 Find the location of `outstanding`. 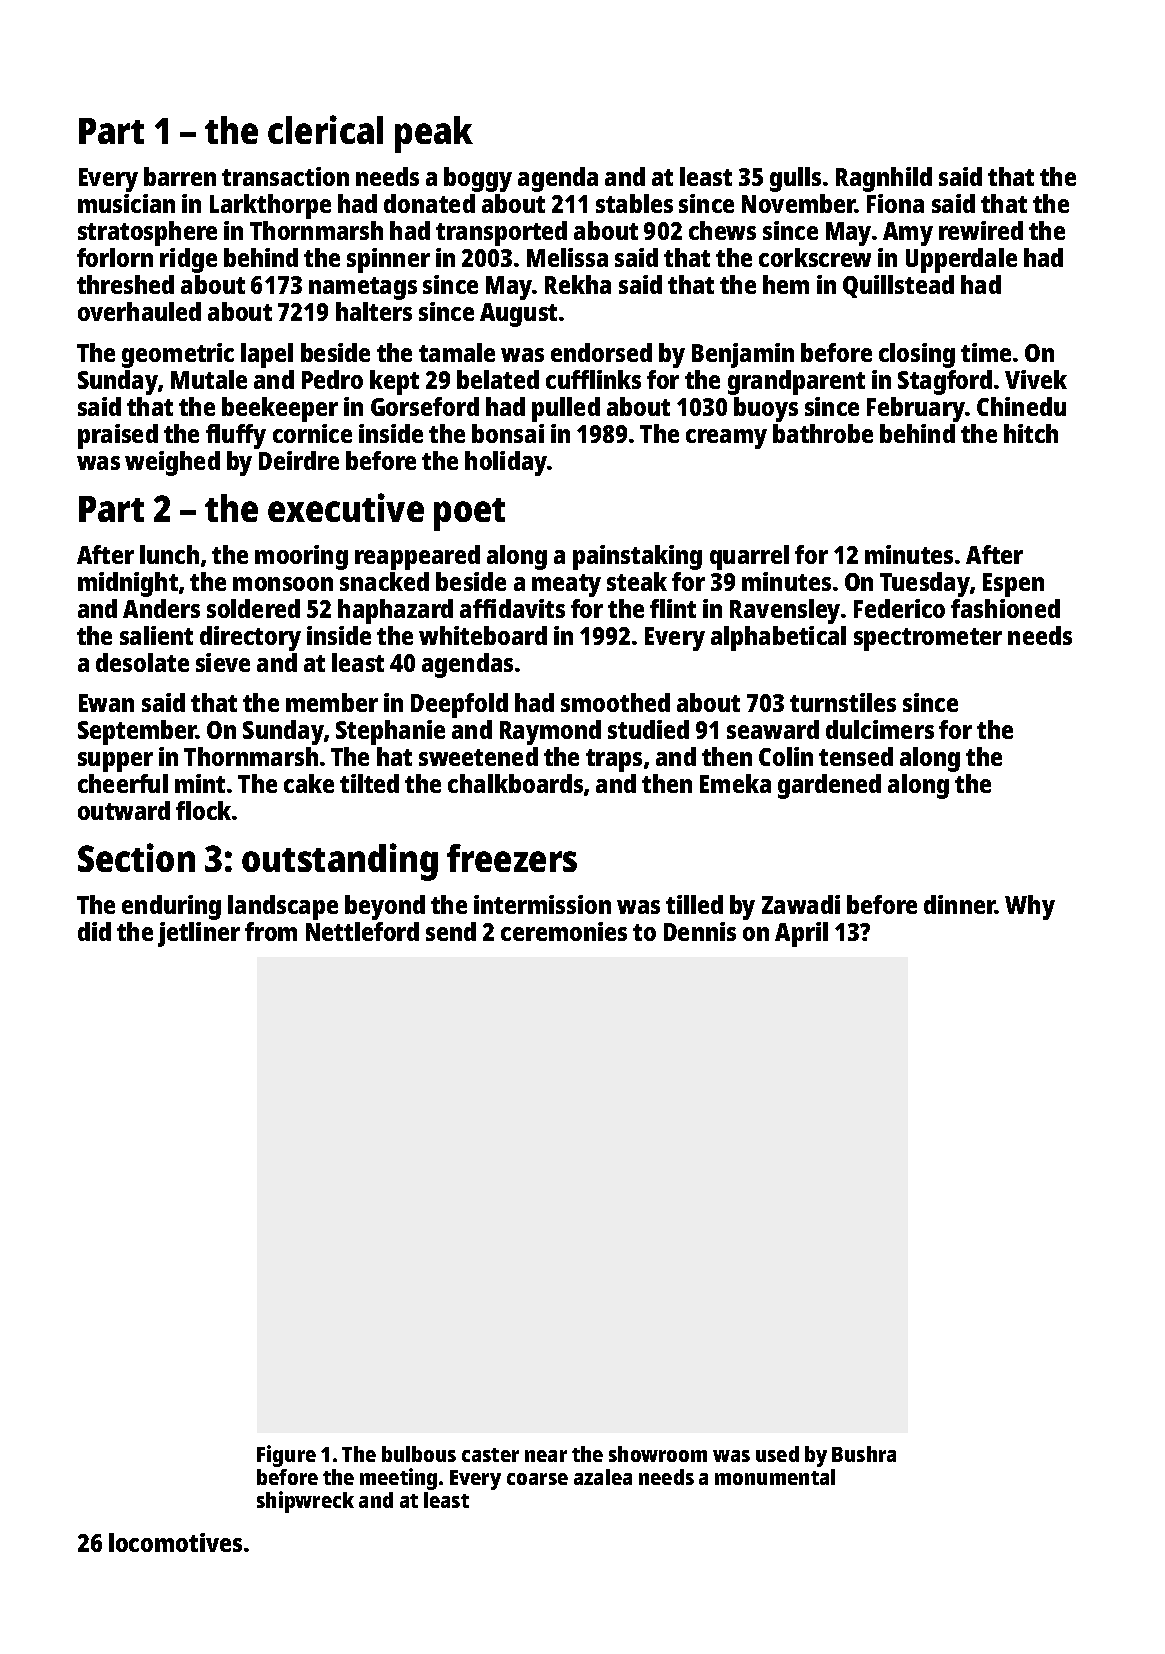

outstanding is located at coordinates (340, 862).
